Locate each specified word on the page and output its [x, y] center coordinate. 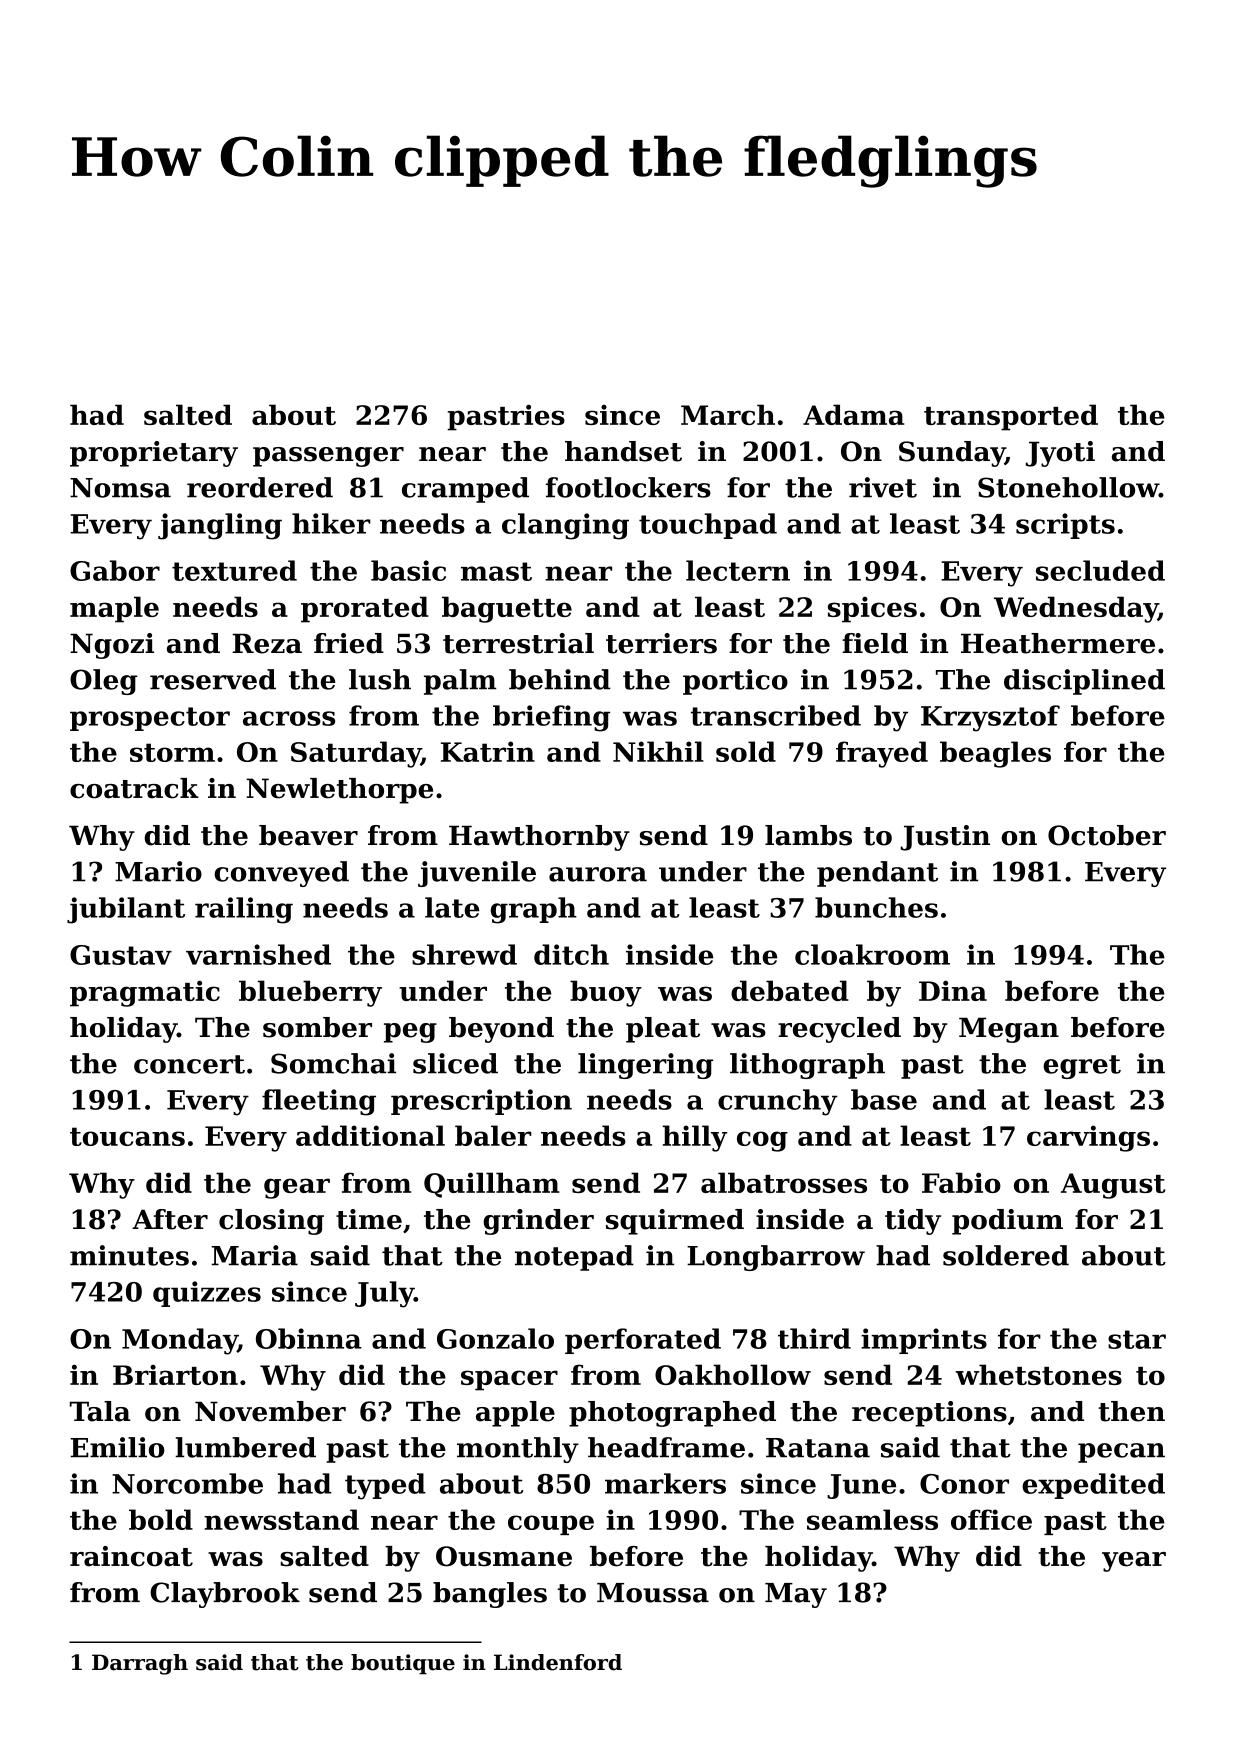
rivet [883, 487]
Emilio [117, 1447]
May [796, 1595]
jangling [220, 526]
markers [665, 1483]
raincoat [131, 1556]
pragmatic [145, 993]
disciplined [1084, 682]
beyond [501, 1030]
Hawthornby [539, 838]
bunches [876, 907]
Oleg [103, 682]
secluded [1100, 570]
